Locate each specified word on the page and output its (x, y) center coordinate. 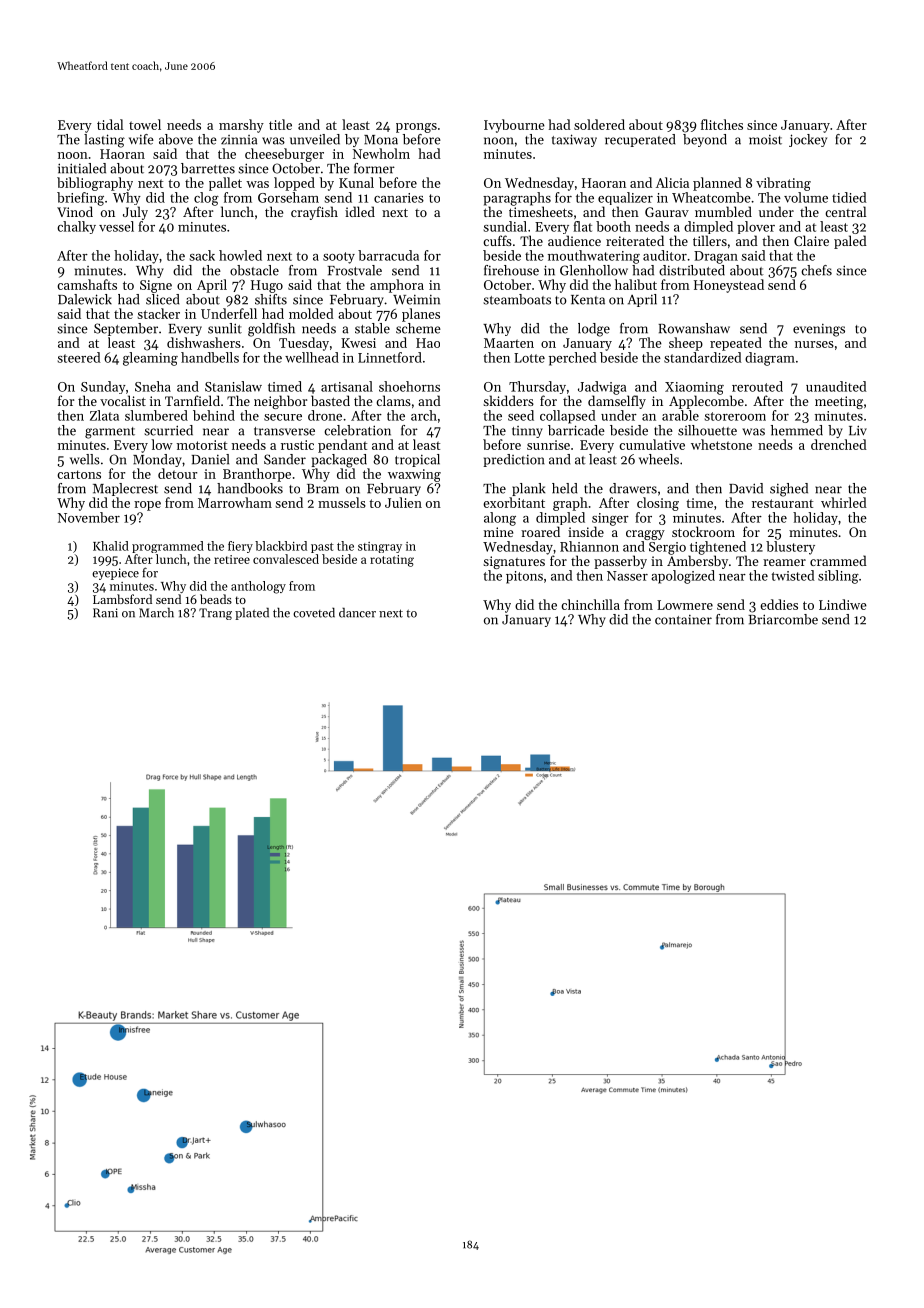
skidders (508, 400)
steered (79, 357)
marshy (241, 126)
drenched (839, 444)
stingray (380, 547)
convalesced (286, 559)
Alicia (672, 182)
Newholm (381, 153)
